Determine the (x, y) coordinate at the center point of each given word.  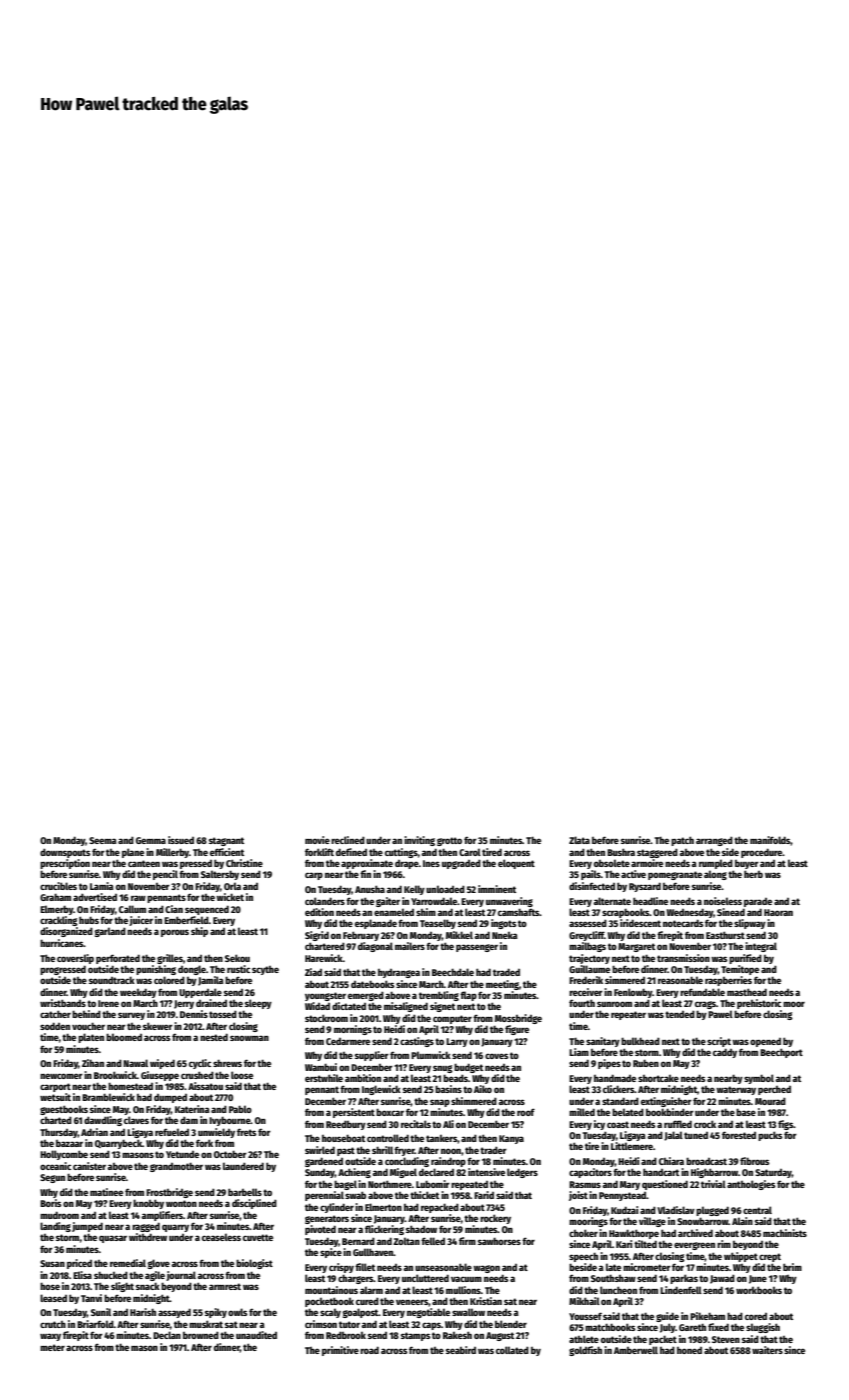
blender (511, 1324)
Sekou (237, 958)
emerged (366, 996)
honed (689, 1350)
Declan (167, 1335)
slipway (750, 924)
